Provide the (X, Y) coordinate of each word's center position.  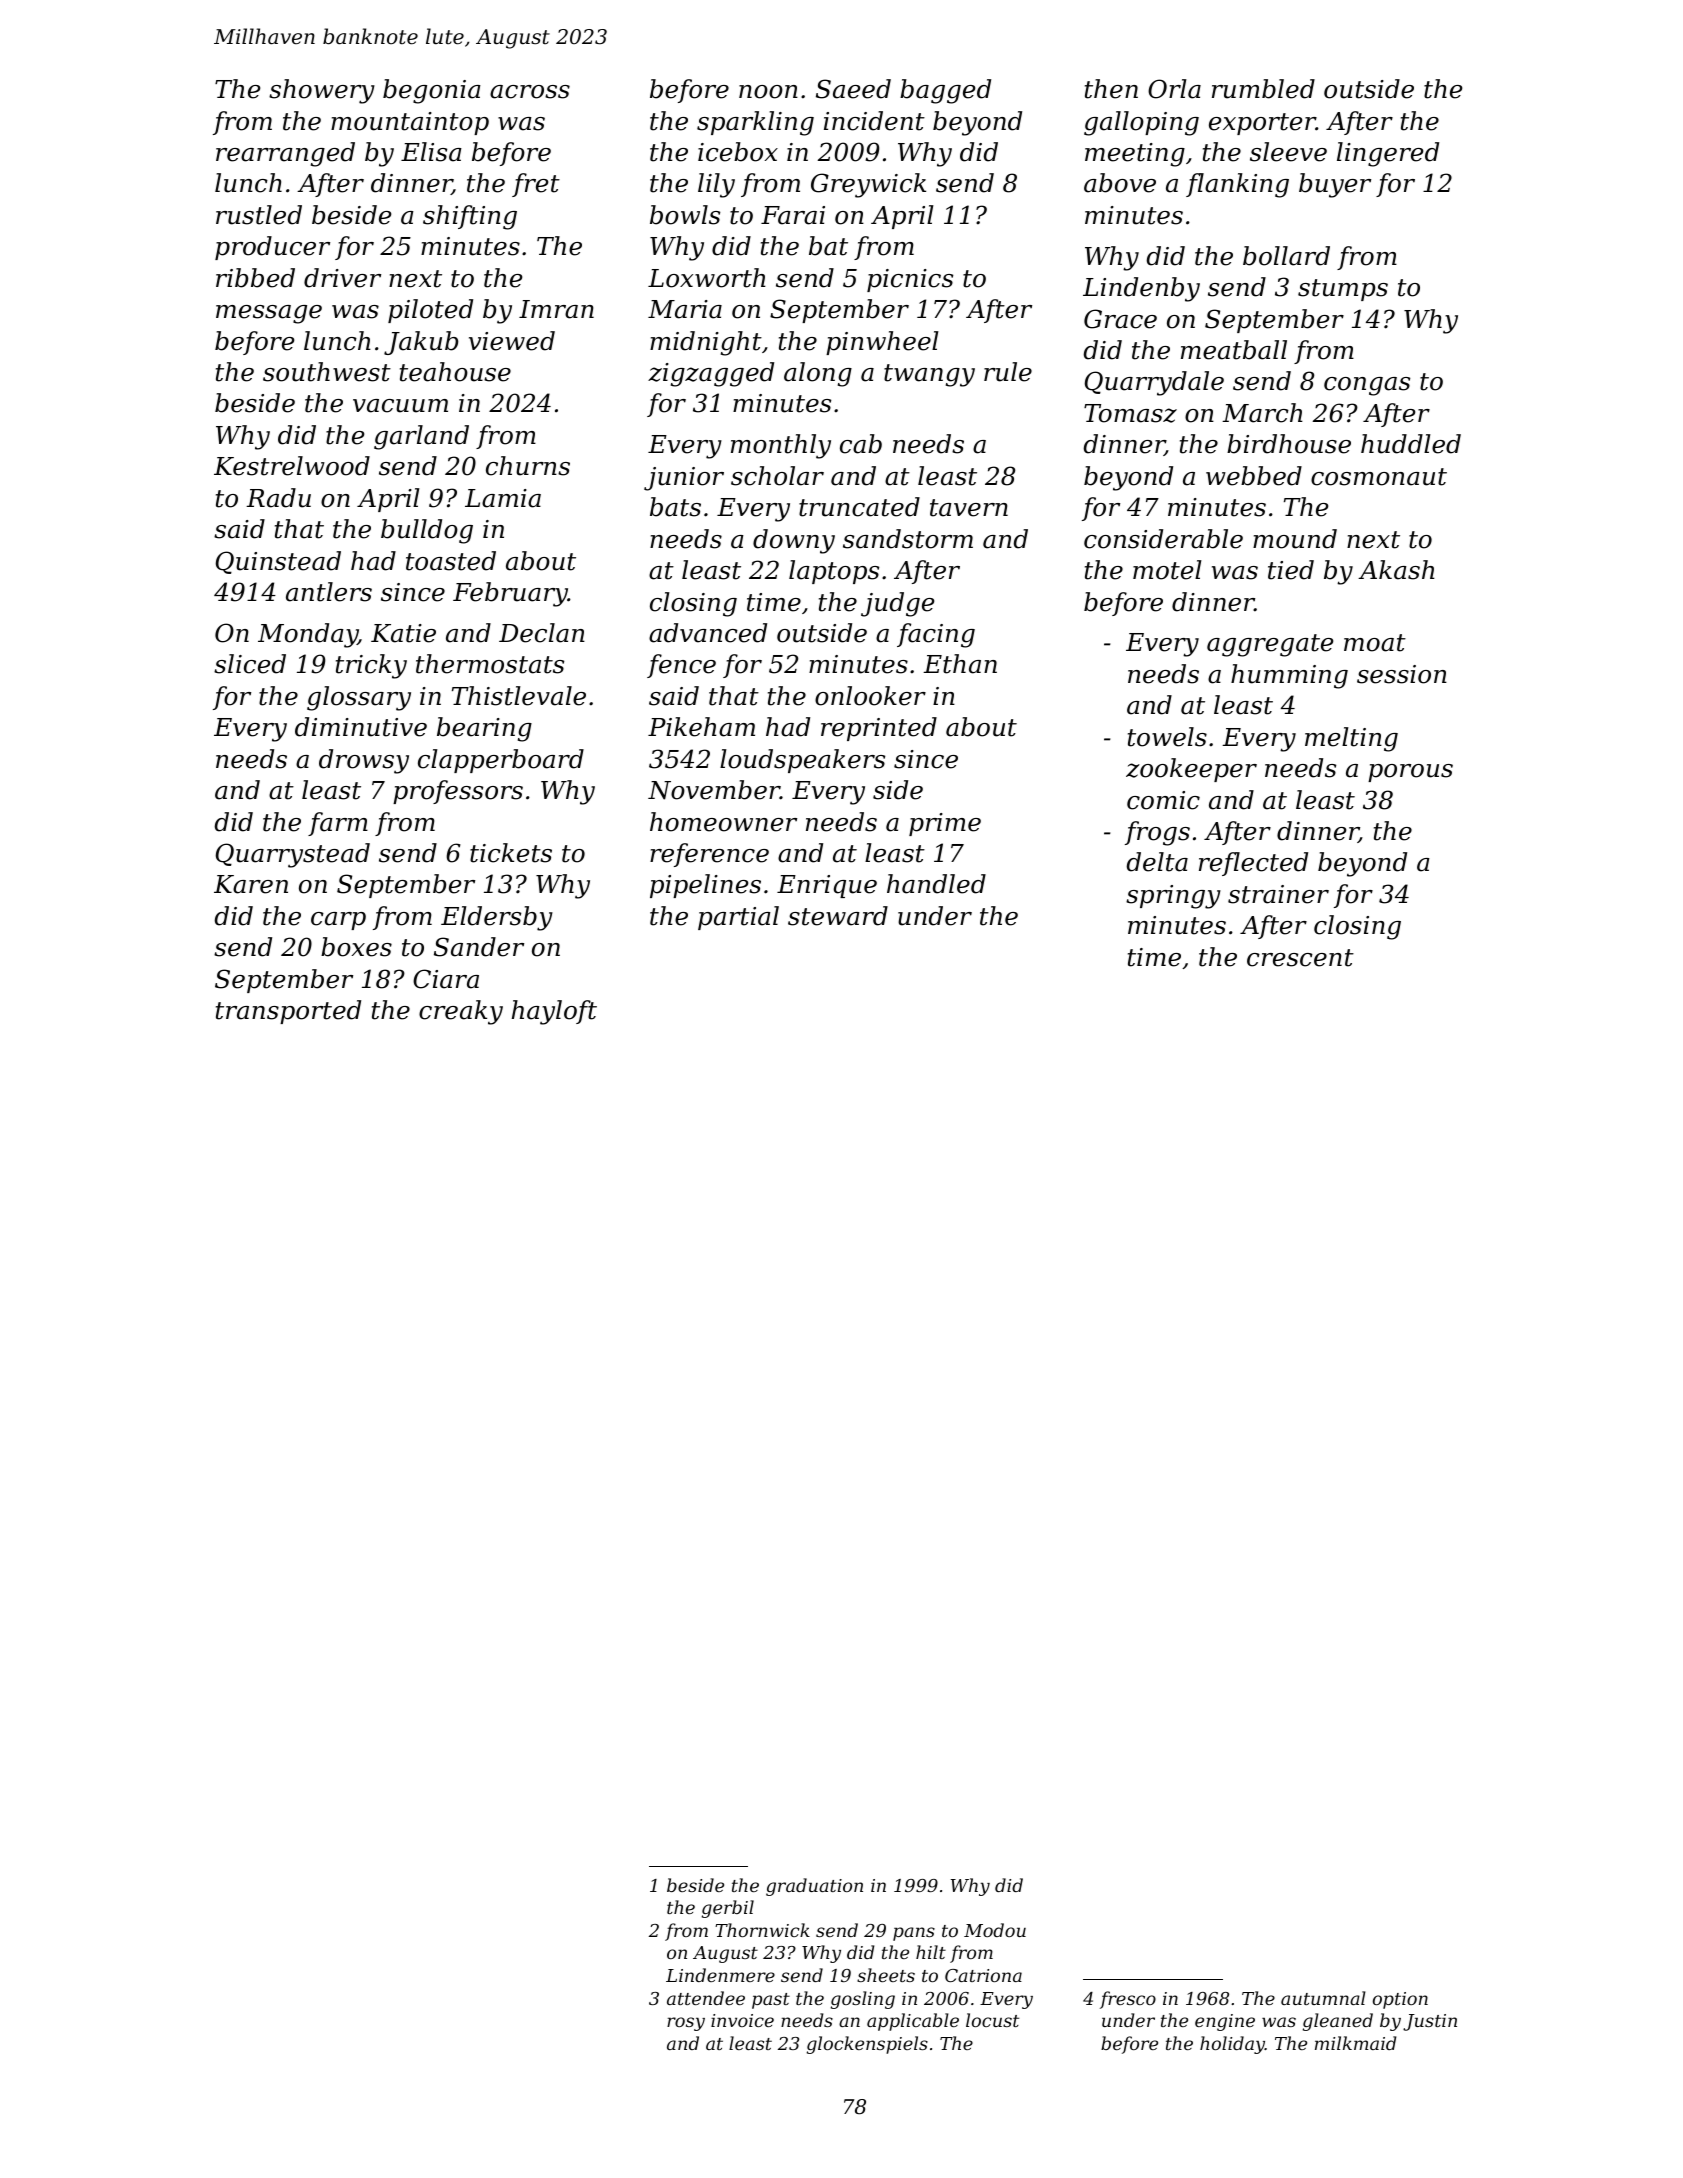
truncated (859, 507)
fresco (1128, 2000)
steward (838, 916)
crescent (1300, 958)
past (771, 2001)
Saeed (853, 89)
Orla (1174, 89)
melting (1351, 739)
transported (288, 1012)
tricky (371, 666)
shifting (470, 217)
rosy (686, 2024)
